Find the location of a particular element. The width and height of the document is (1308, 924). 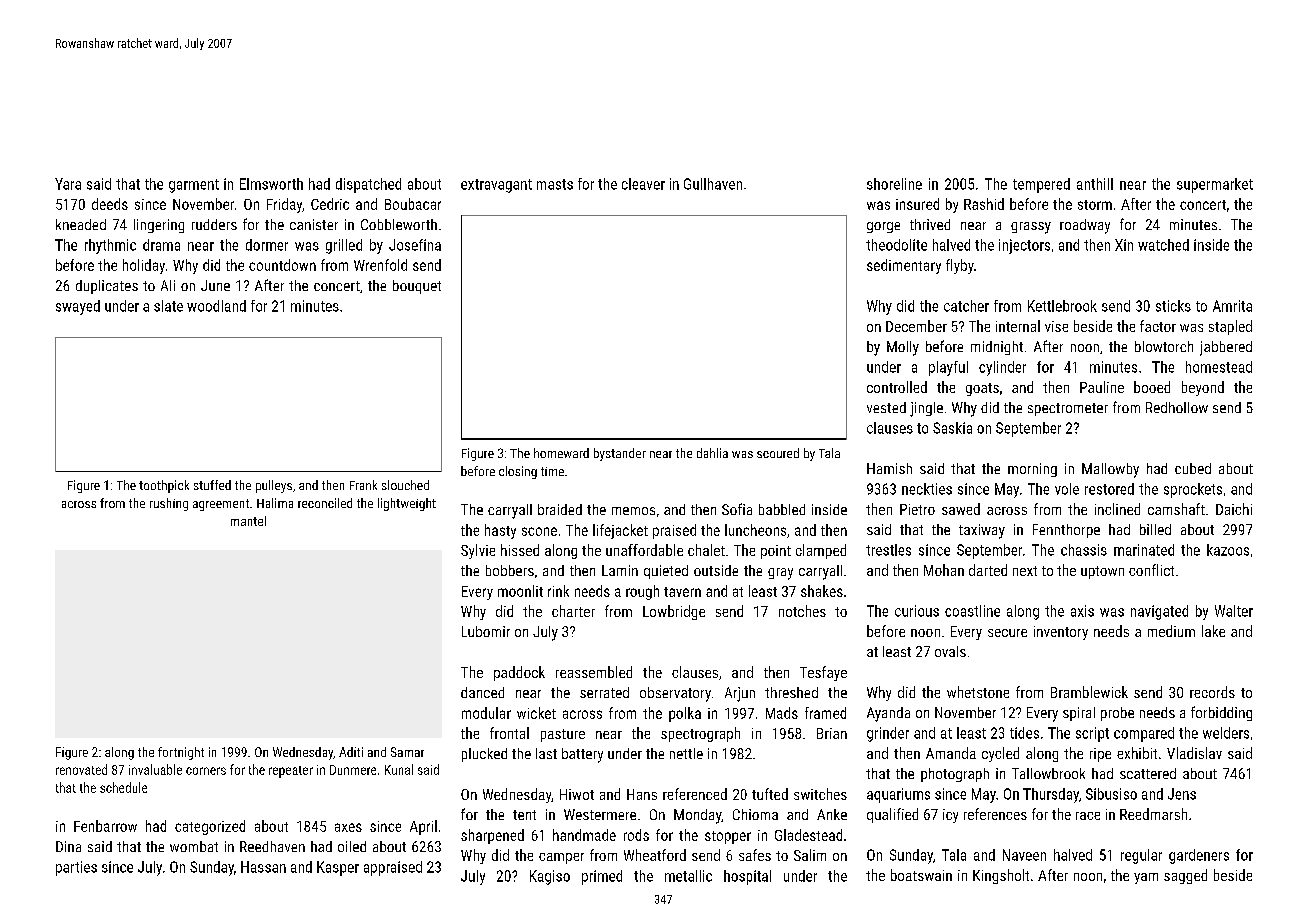

probe is located at coordinates (1117, 714).
